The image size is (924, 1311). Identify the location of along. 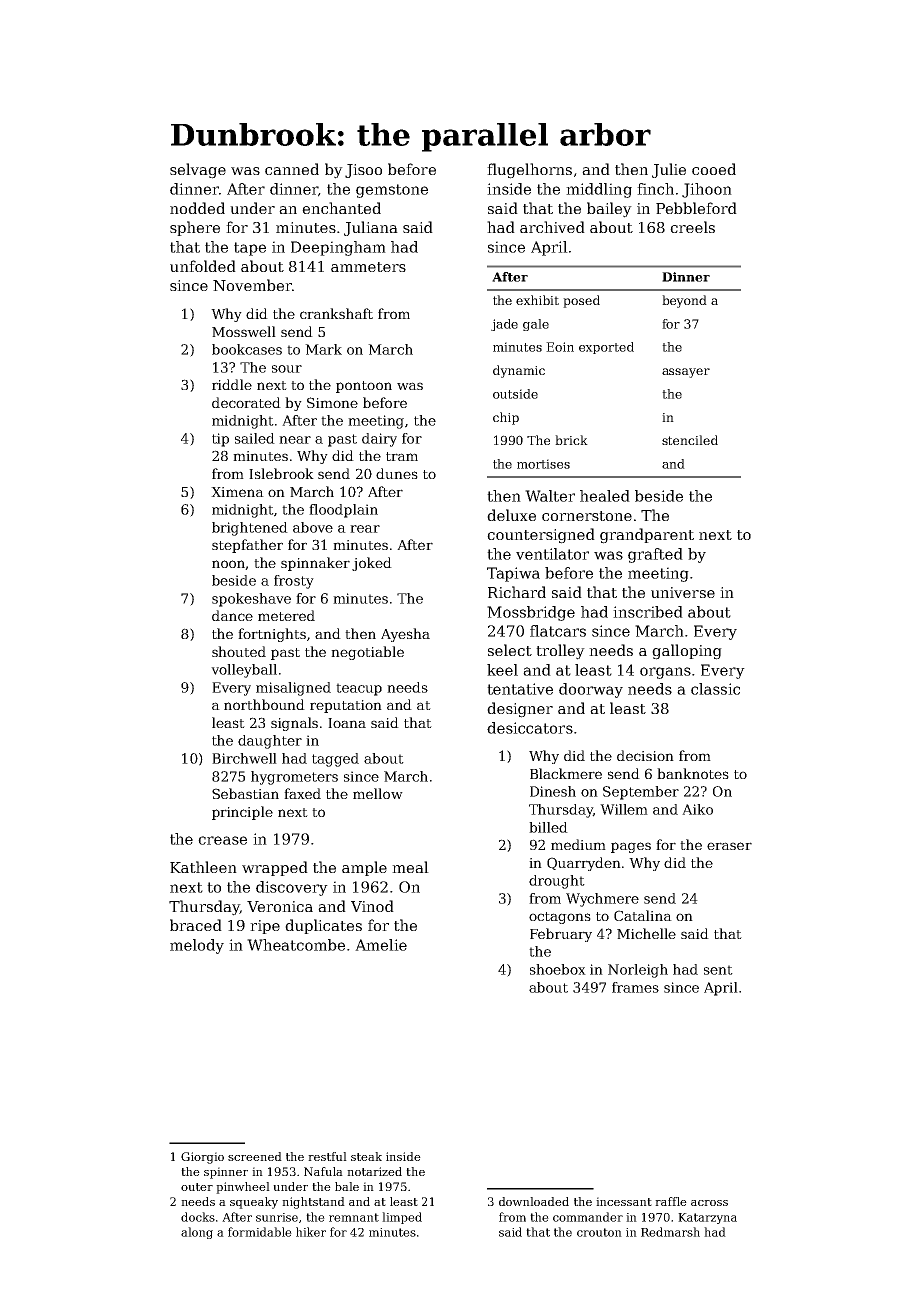
(197, 1233).
